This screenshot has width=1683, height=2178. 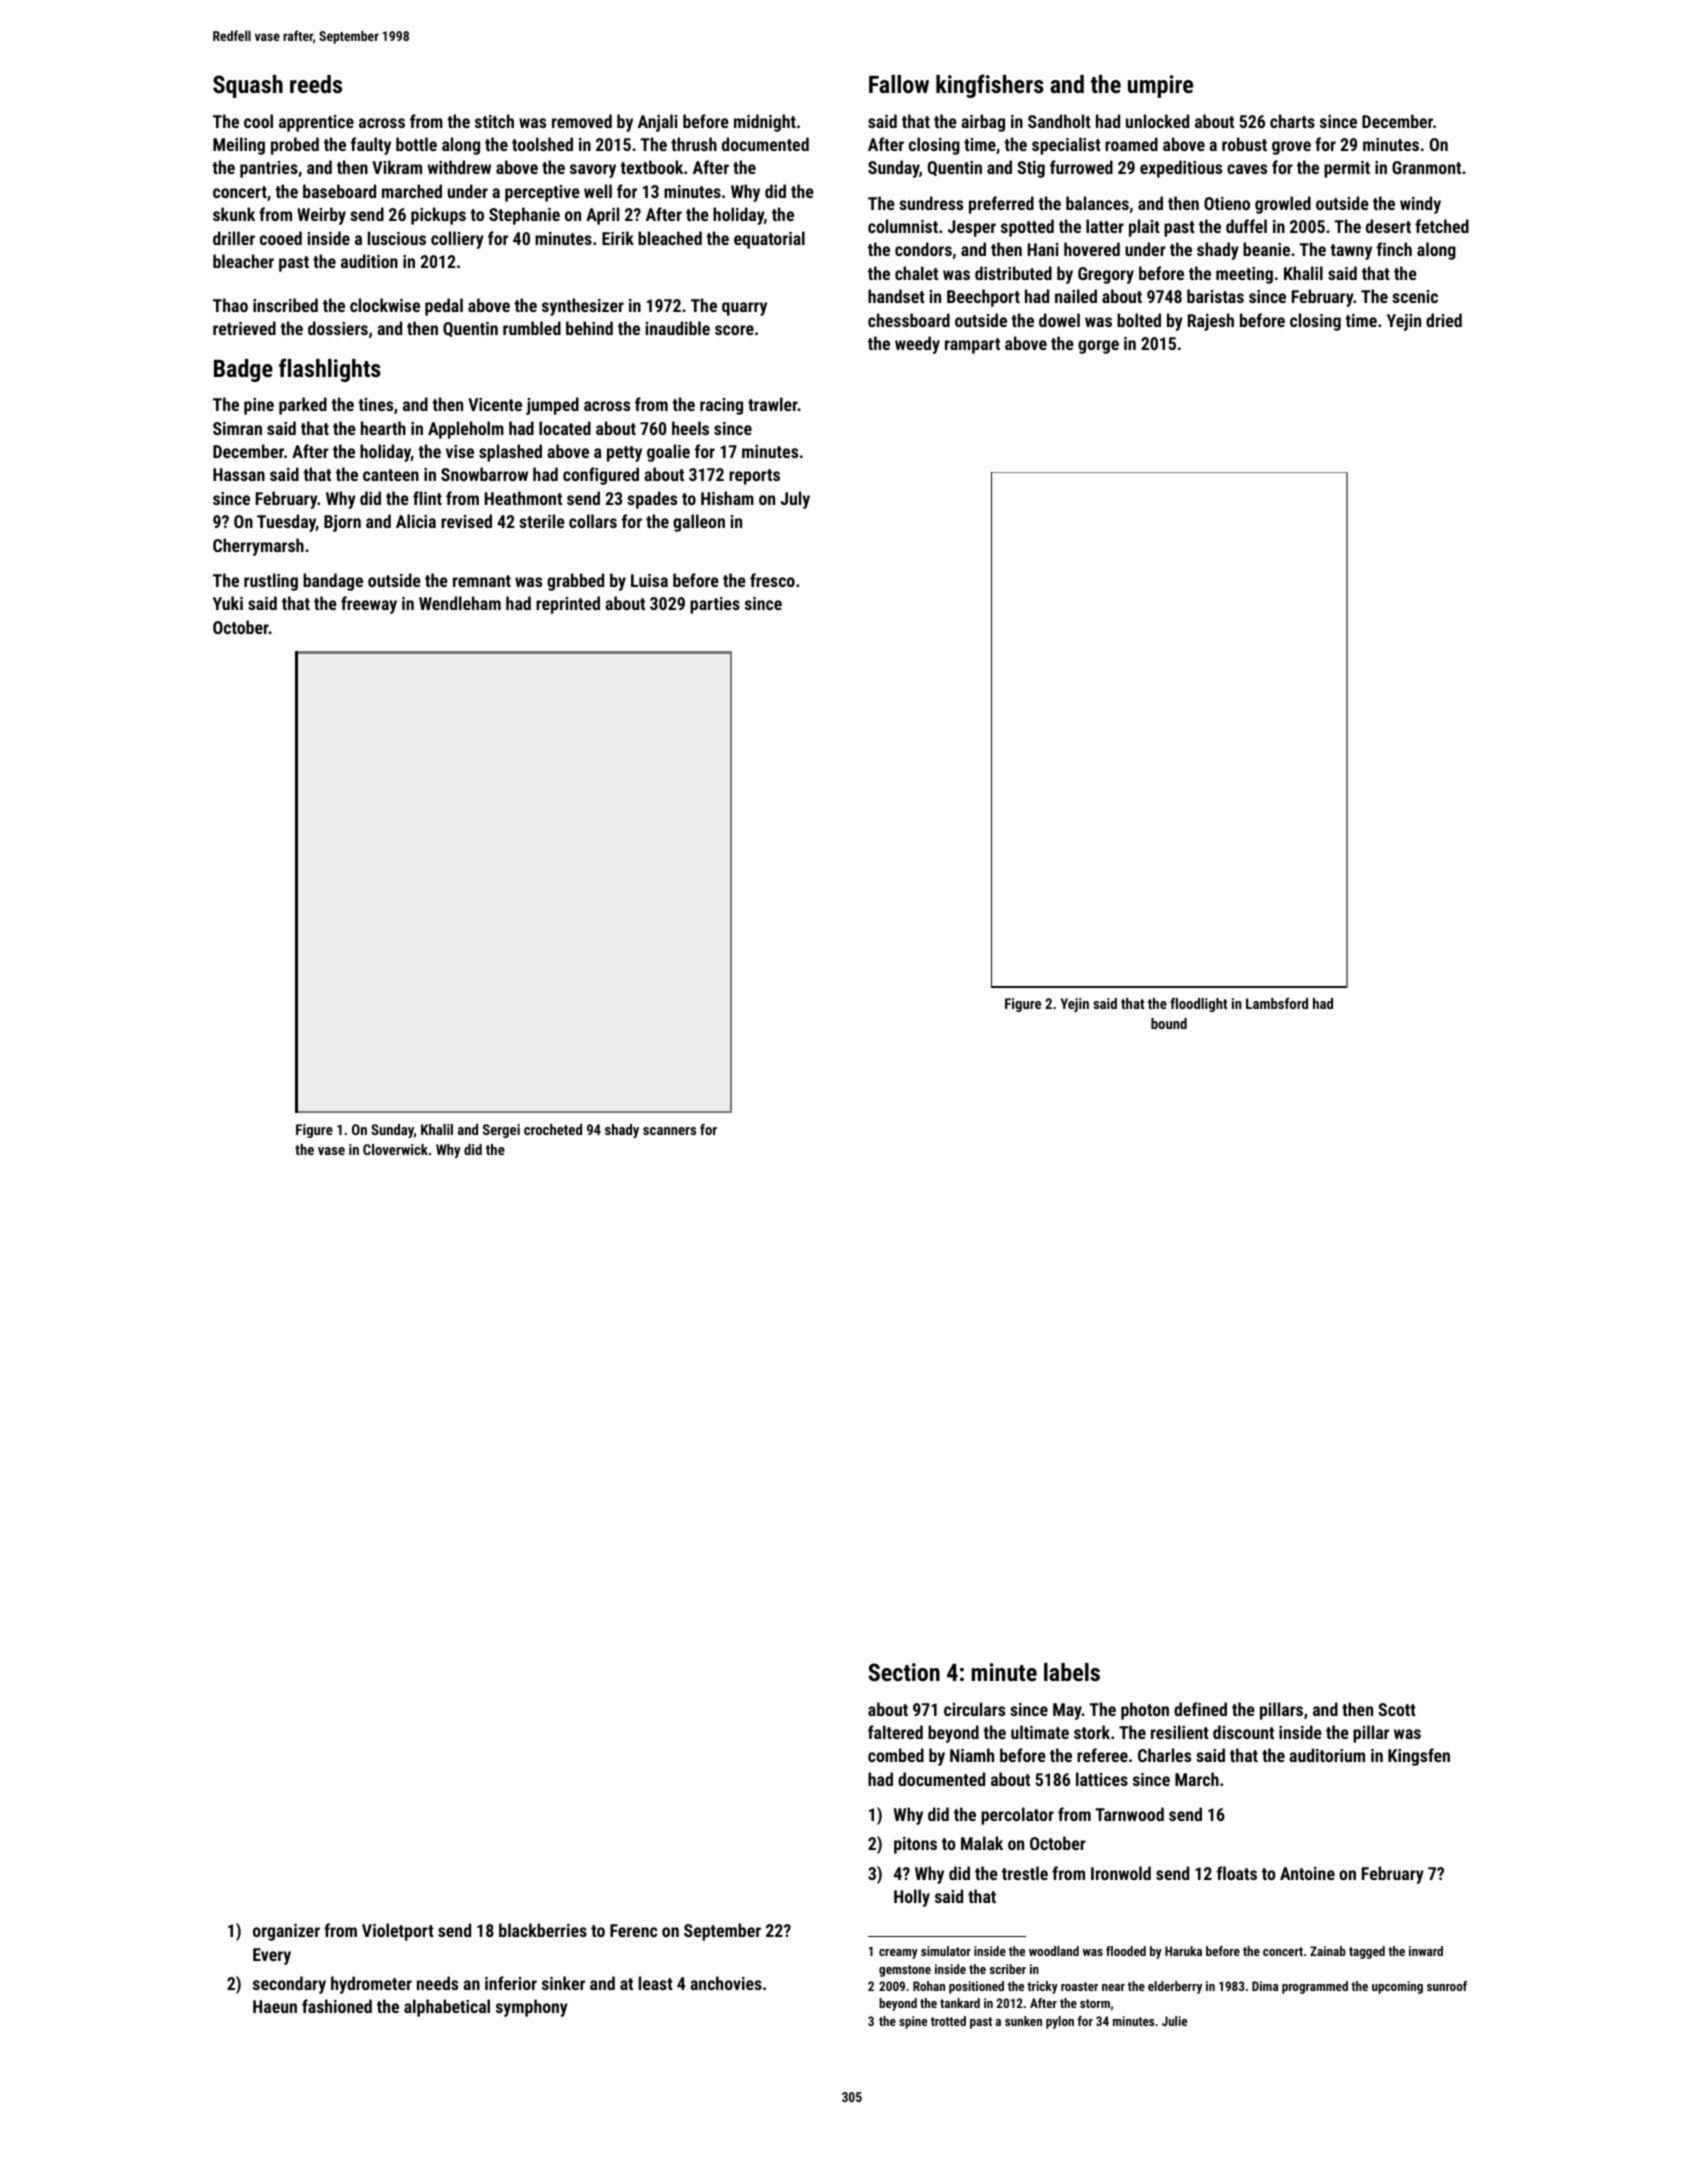 What do you see at coordinates (896, 296) in the screenshot?
I see `handset` at bounding box center [896, 296].
